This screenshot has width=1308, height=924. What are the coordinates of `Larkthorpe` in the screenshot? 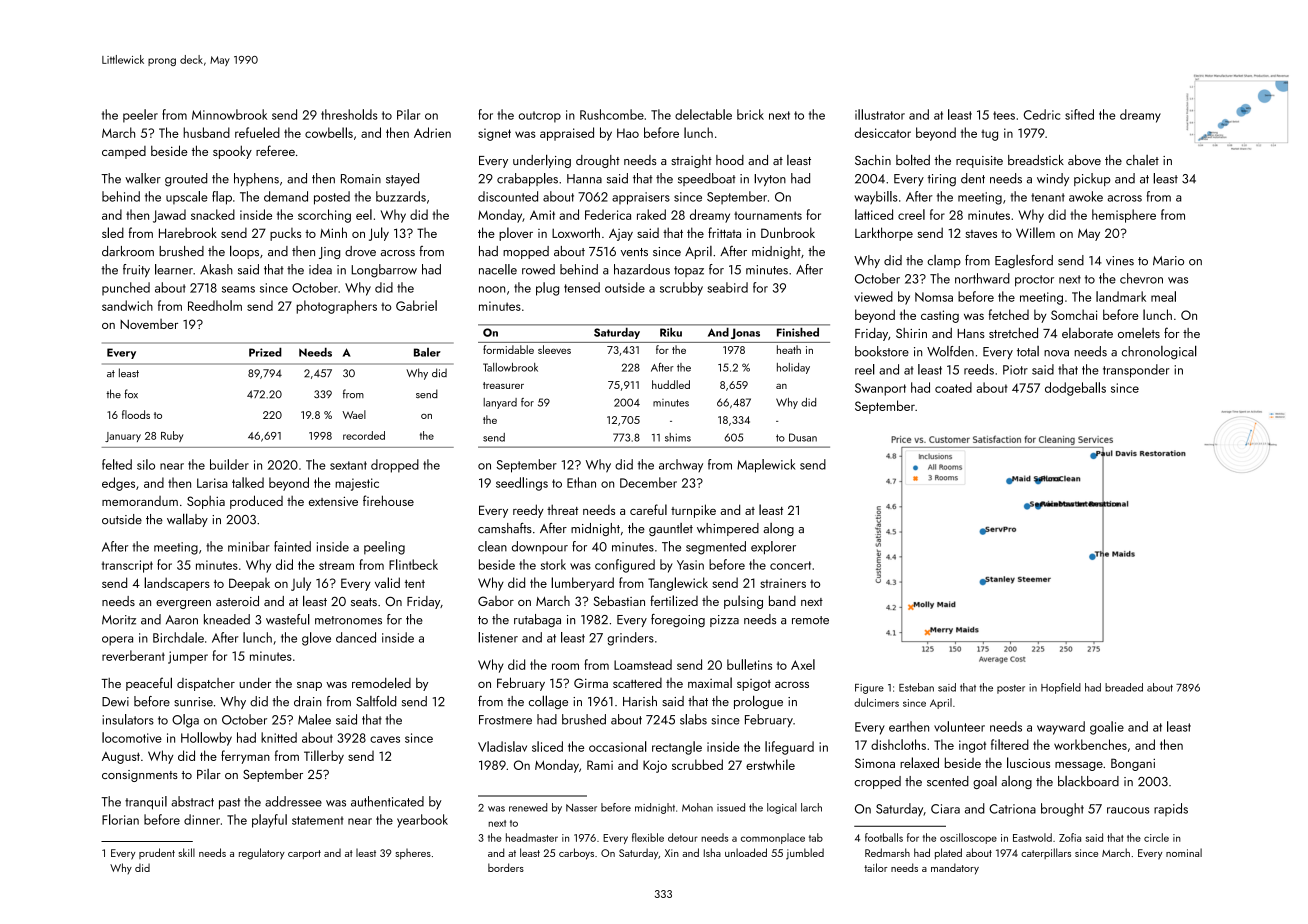 It's located at (884, 234).
